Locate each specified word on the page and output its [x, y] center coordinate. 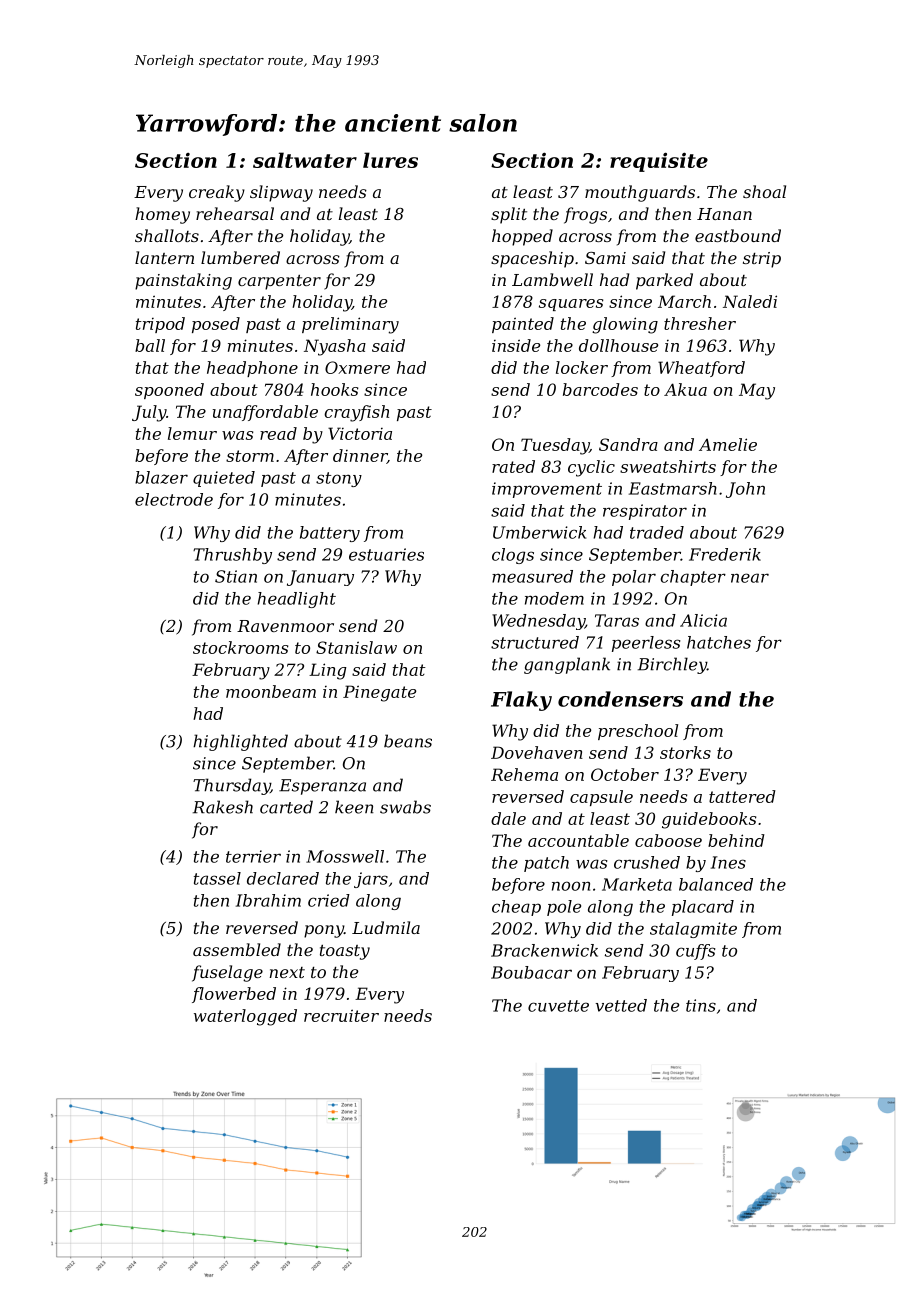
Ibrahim [268, 900]
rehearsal [235, 213]
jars [371, 880]
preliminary [350, 325]
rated [513, 466]
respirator [645, 512]
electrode [174, 499]
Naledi [750, 301]
